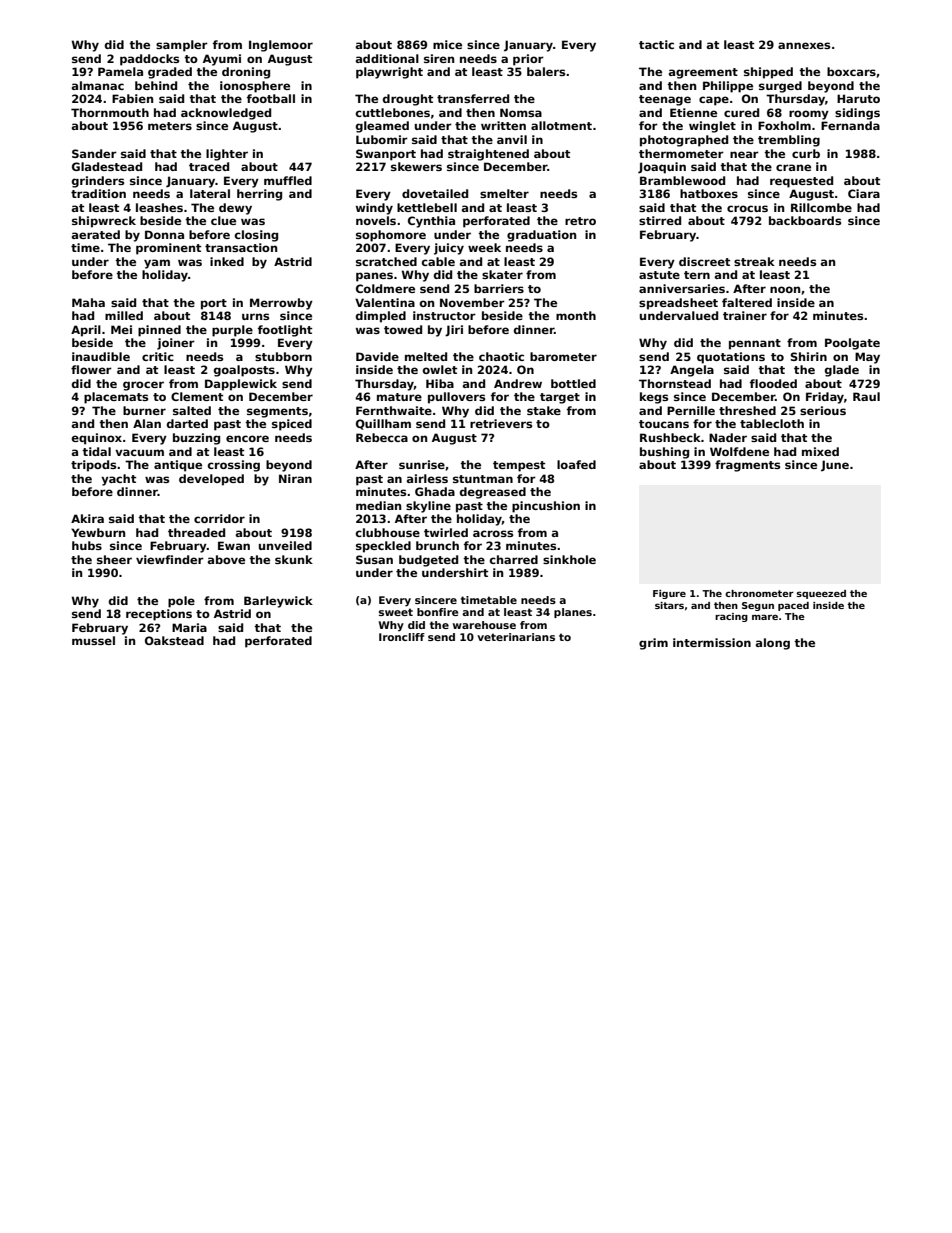  Describe the element at coordinates (703, 73) in the page. I see `agreement` at that location.
